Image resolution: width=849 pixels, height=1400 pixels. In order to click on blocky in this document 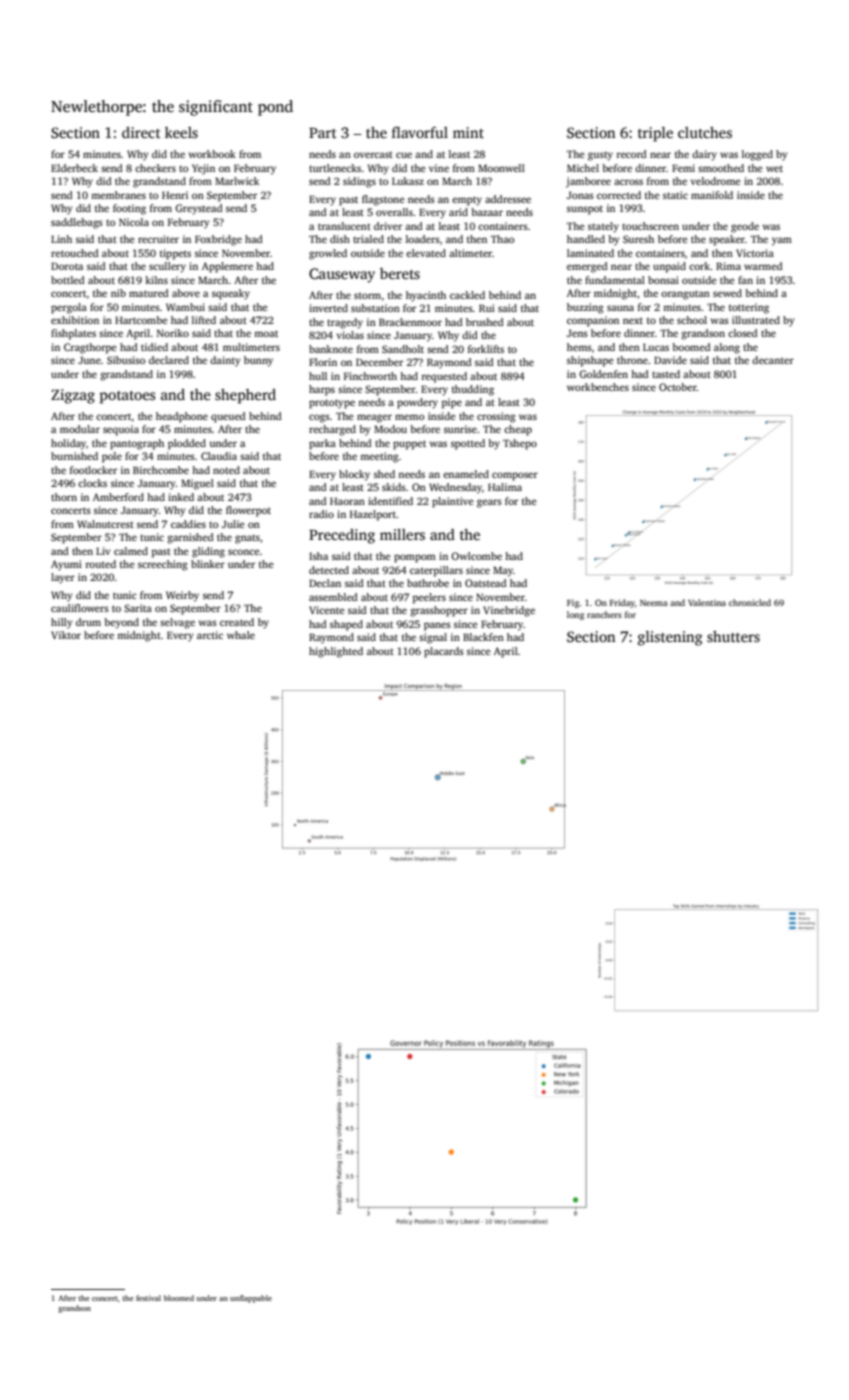, I will do `click(354, 475)`.
